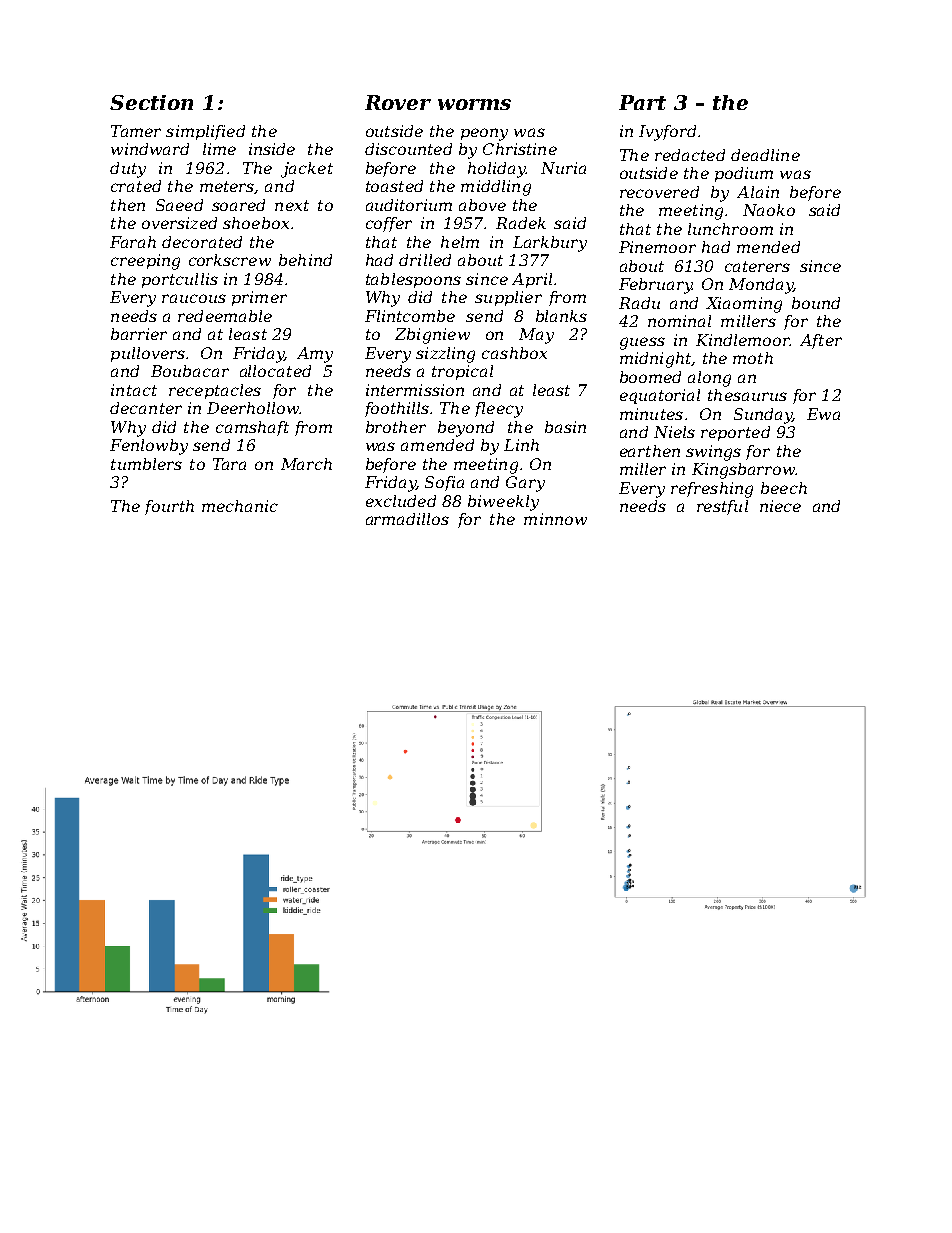 The height and width of the screenshot is (1233, 952). What do you see at coordinates (413, 280) in the screenshot?
I see `tablespoons` at bounding box center [413, 280].
